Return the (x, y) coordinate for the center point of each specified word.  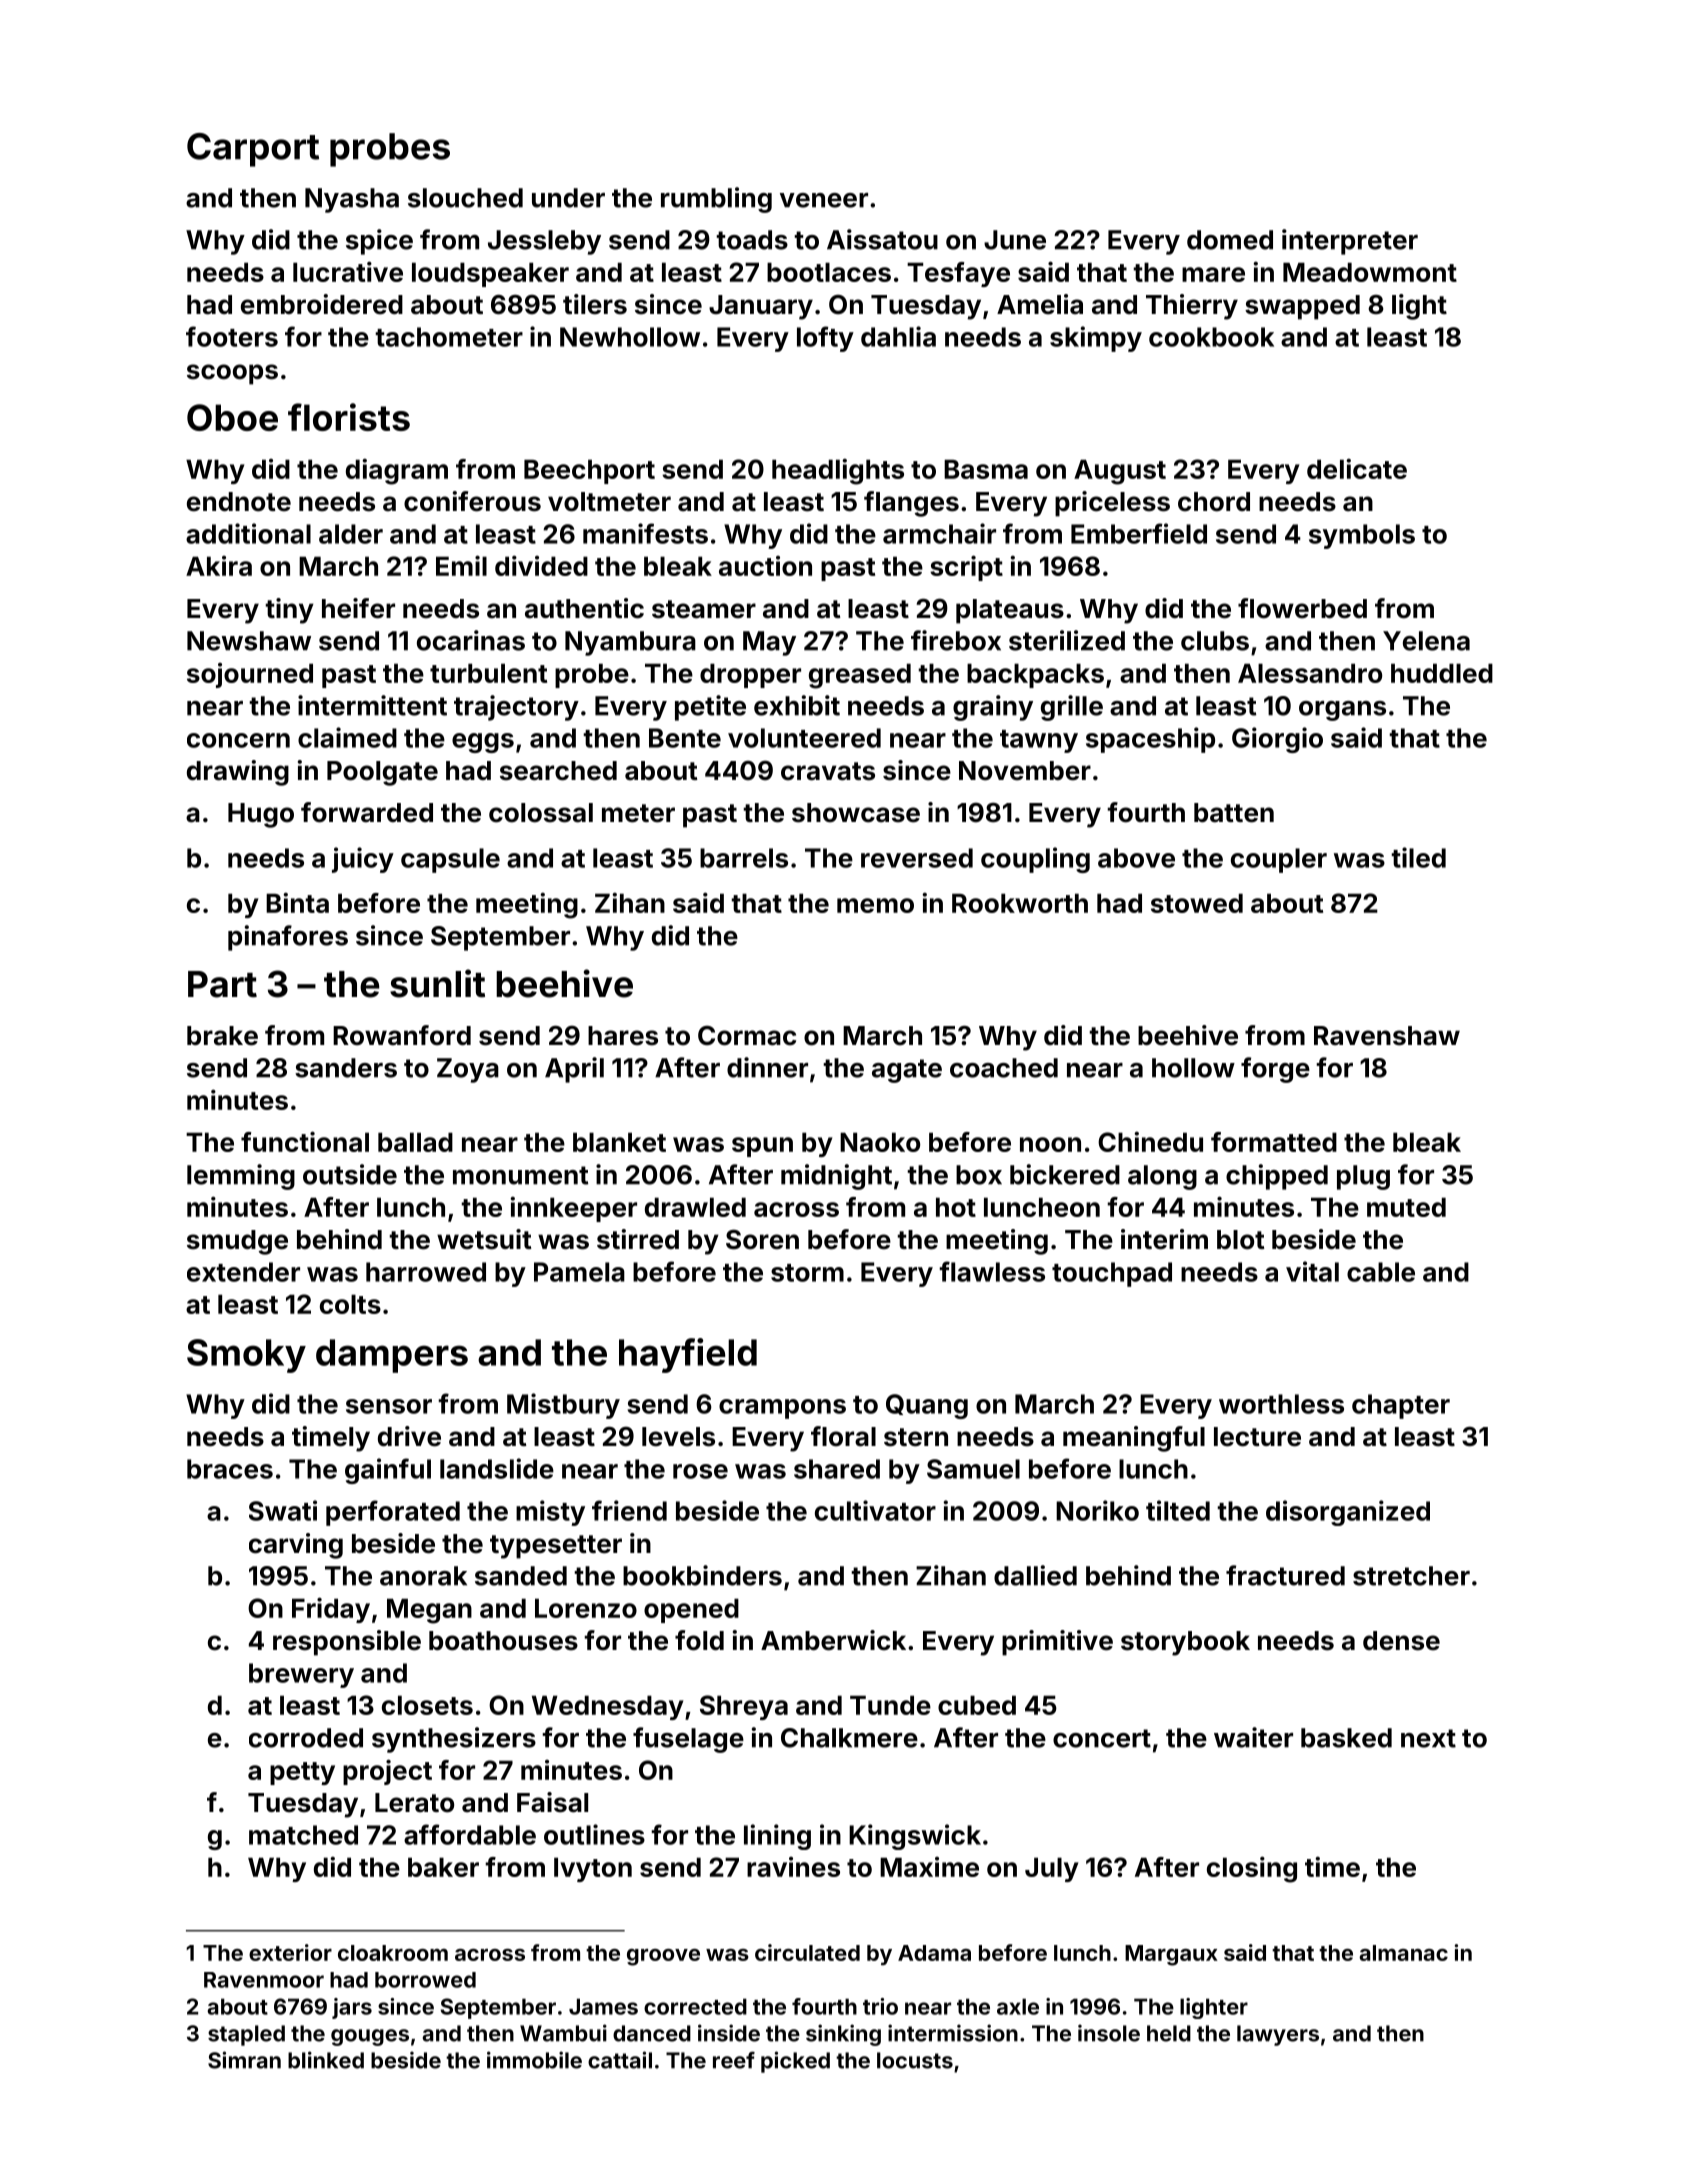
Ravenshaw (1387, 1036)
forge (1275, 1070)
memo (875, 905)
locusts (915, 2060)
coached (1004, 1068)
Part (222, 984)
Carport (253, 150)
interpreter (1350, 242)
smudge (237, 1242)
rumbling (716, 200)
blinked (326, 2060)
